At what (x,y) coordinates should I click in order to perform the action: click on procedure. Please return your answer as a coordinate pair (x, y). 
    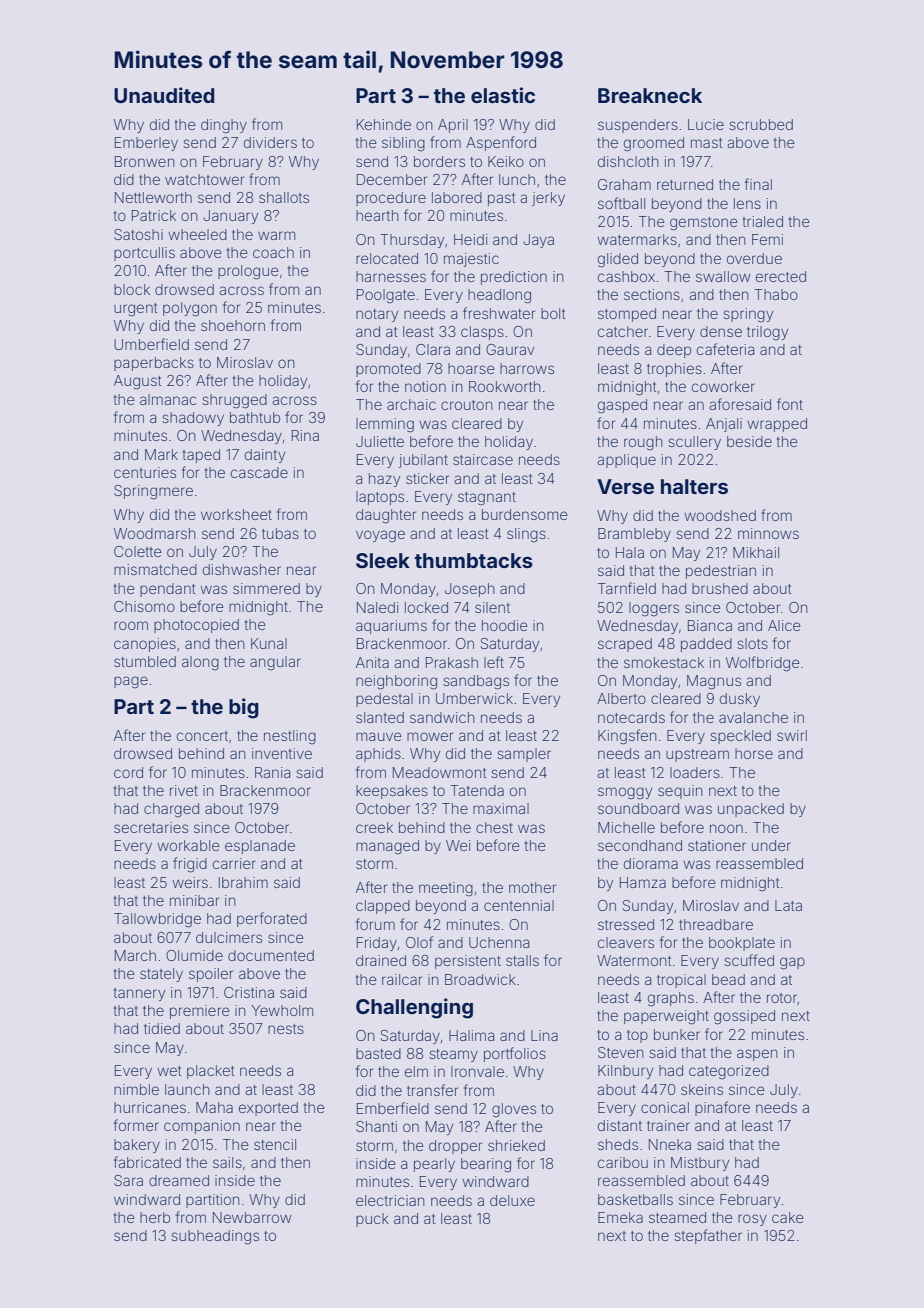
    Looking at the image, I should click on (391, 199).
